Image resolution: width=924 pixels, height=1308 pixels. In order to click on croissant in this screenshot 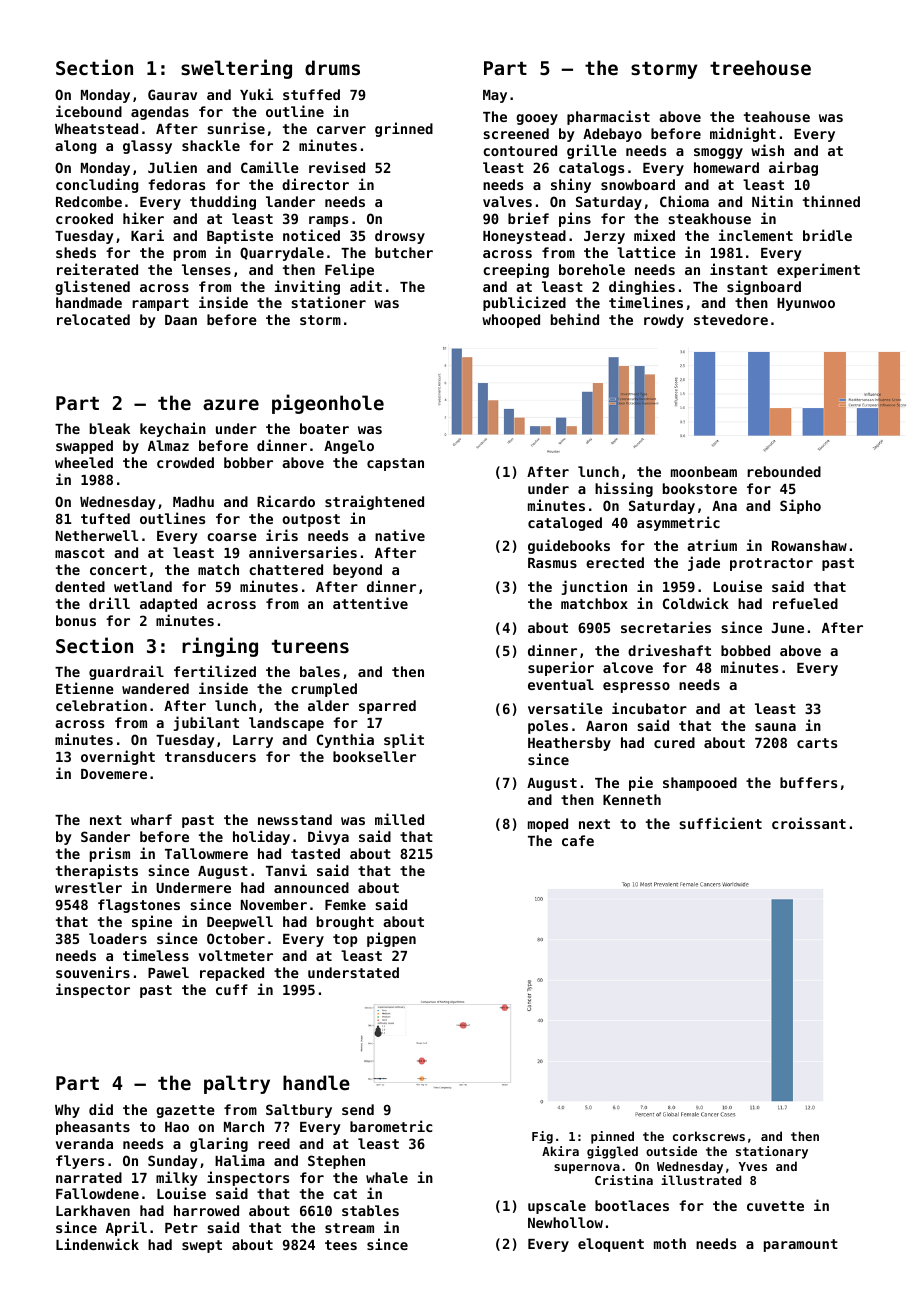, I will do `click(809, 823)`.
